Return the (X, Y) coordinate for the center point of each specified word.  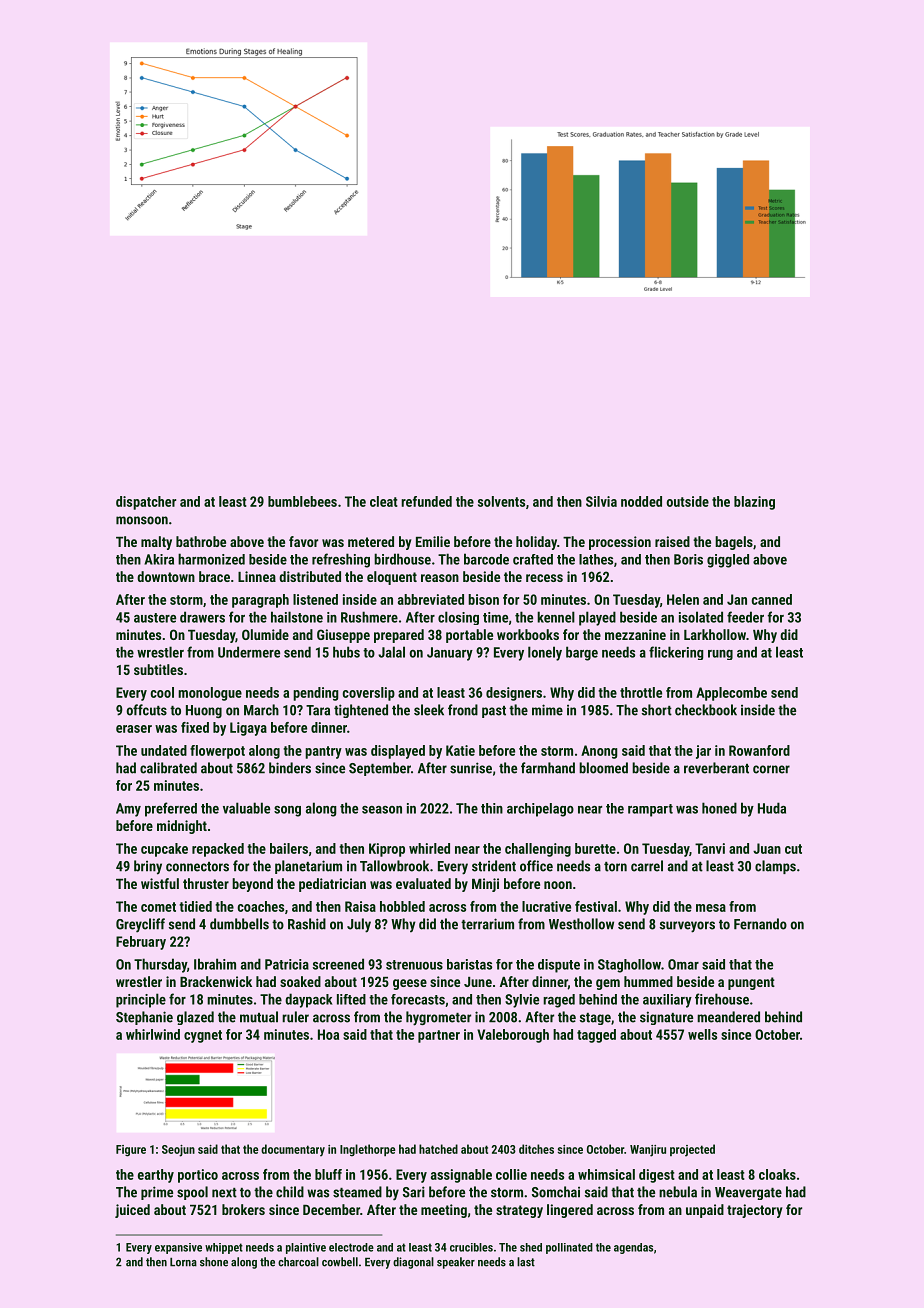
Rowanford (759, 750)
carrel (647, 866)
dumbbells (239, 924)
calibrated (168, 768)
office (536, 866)
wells (702, 1034)
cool (162, 692)
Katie (460, 750)
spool (192, 1193)
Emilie (433, 541)
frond (463, 710)
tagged (596, 1036)
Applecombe (731, 694)
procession (620, 543)
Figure (131, 1151)
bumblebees (302, 501)
